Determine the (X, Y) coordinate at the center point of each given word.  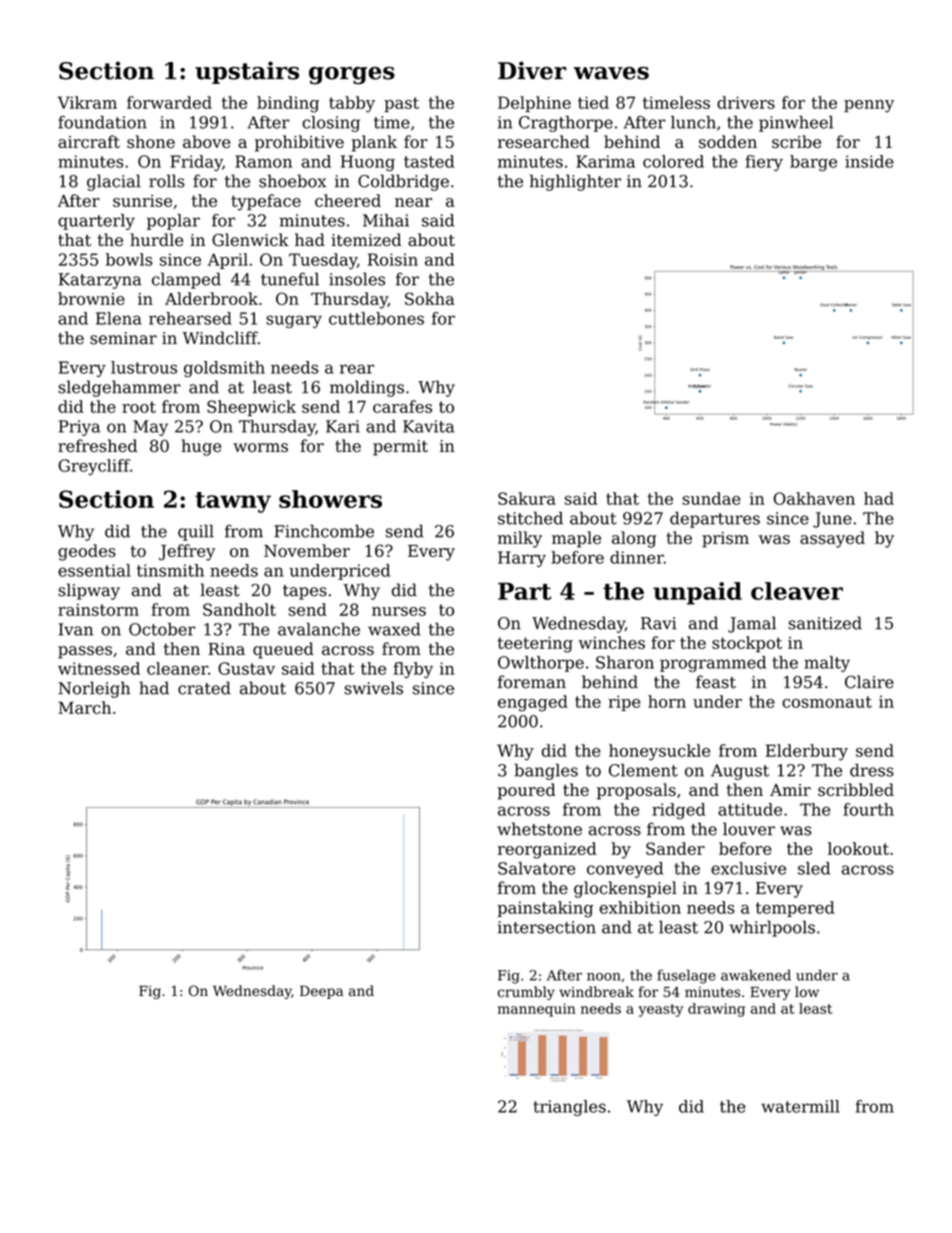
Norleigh (94, 689)
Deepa (322, 992)
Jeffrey (187, 552)
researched (544, 141)
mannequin (537, 1010)
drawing (716, 1010)
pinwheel (796, 124)
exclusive (748, 868)
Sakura (527, 498)
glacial (114, 182)
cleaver (797, 591)
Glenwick (250, 240)
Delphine (534, 104)
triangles (569, 1108)
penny (869, 106)
